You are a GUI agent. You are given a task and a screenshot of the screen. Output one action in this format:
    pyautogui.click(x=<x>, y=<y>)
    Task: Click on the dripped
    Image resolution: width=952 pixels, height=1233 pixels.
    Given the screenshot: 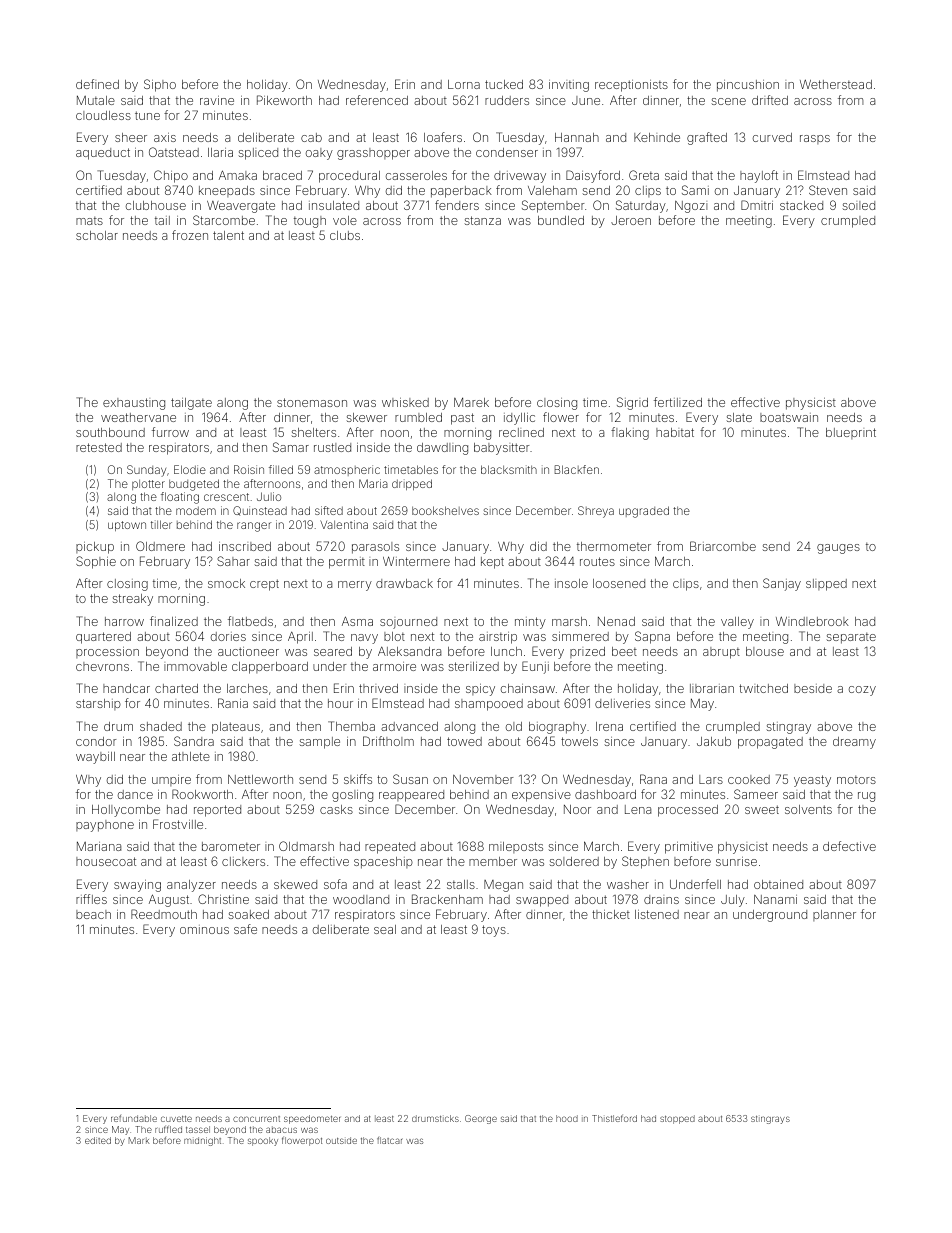 What is the action you would take?
    pyautogui.click(x=412, y=484)
